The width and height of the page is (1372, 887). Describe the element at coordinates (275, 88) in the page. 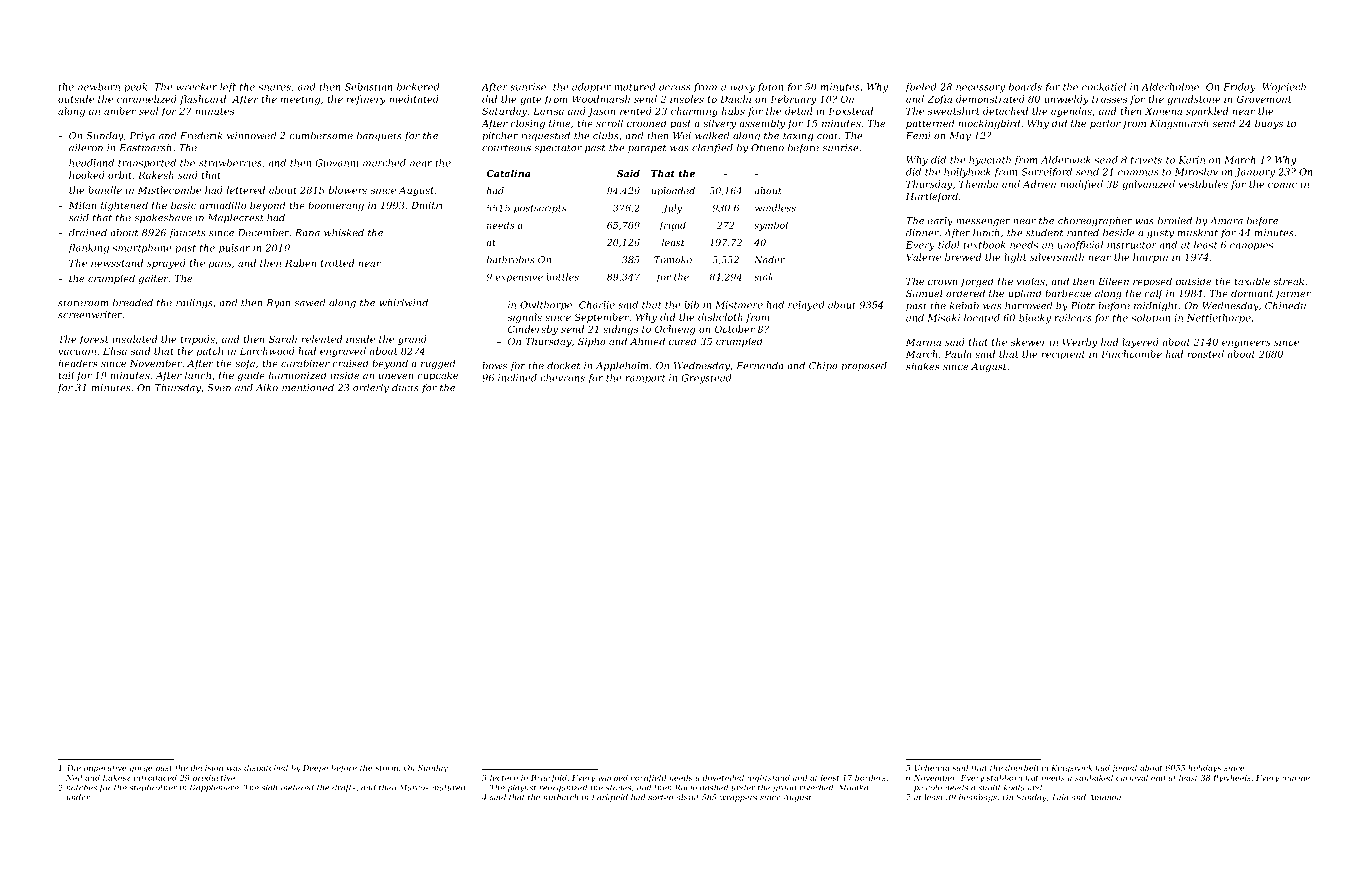

I see `snares` at that location.
